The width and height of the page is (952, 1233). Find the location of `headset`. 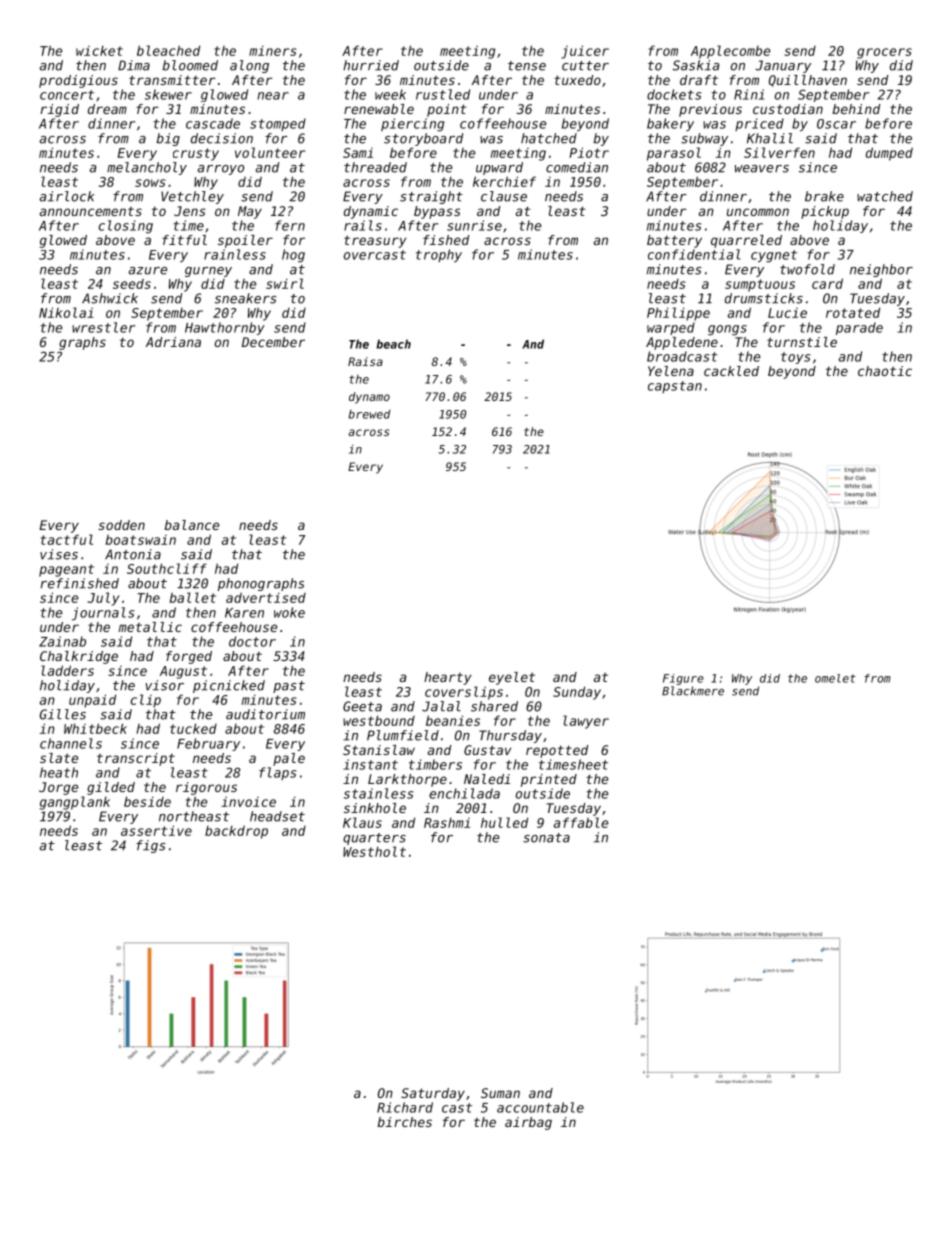

headset is located at coordinates (277, 816).
